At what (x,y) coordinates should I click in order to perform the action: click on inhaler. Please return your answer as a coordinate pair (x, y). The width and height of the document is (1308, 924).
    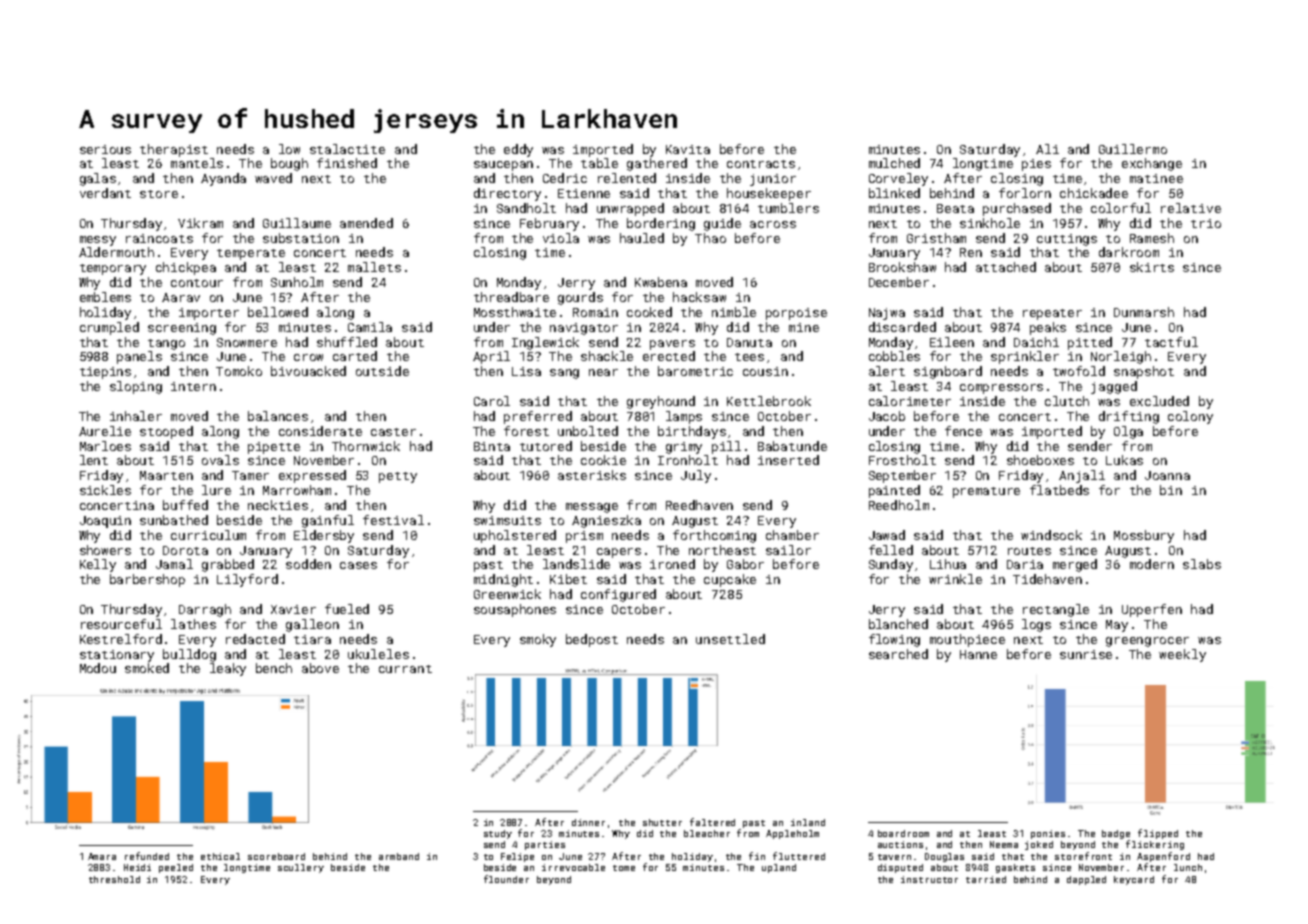
    Looking at the image, I should click on (136, 416).
